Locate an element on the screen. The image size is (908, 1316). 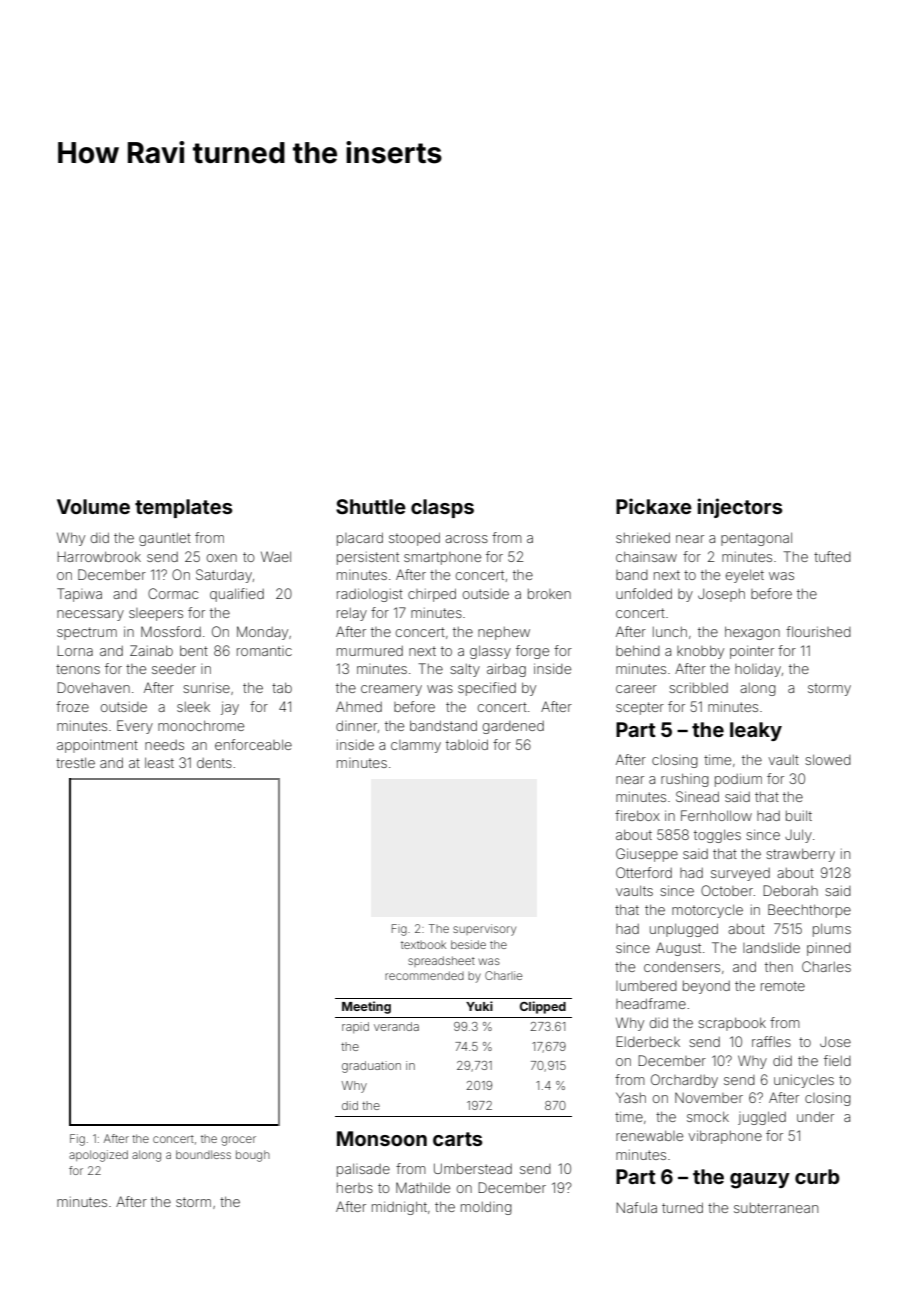
Shuttle is located at coordinates (371, 506).
